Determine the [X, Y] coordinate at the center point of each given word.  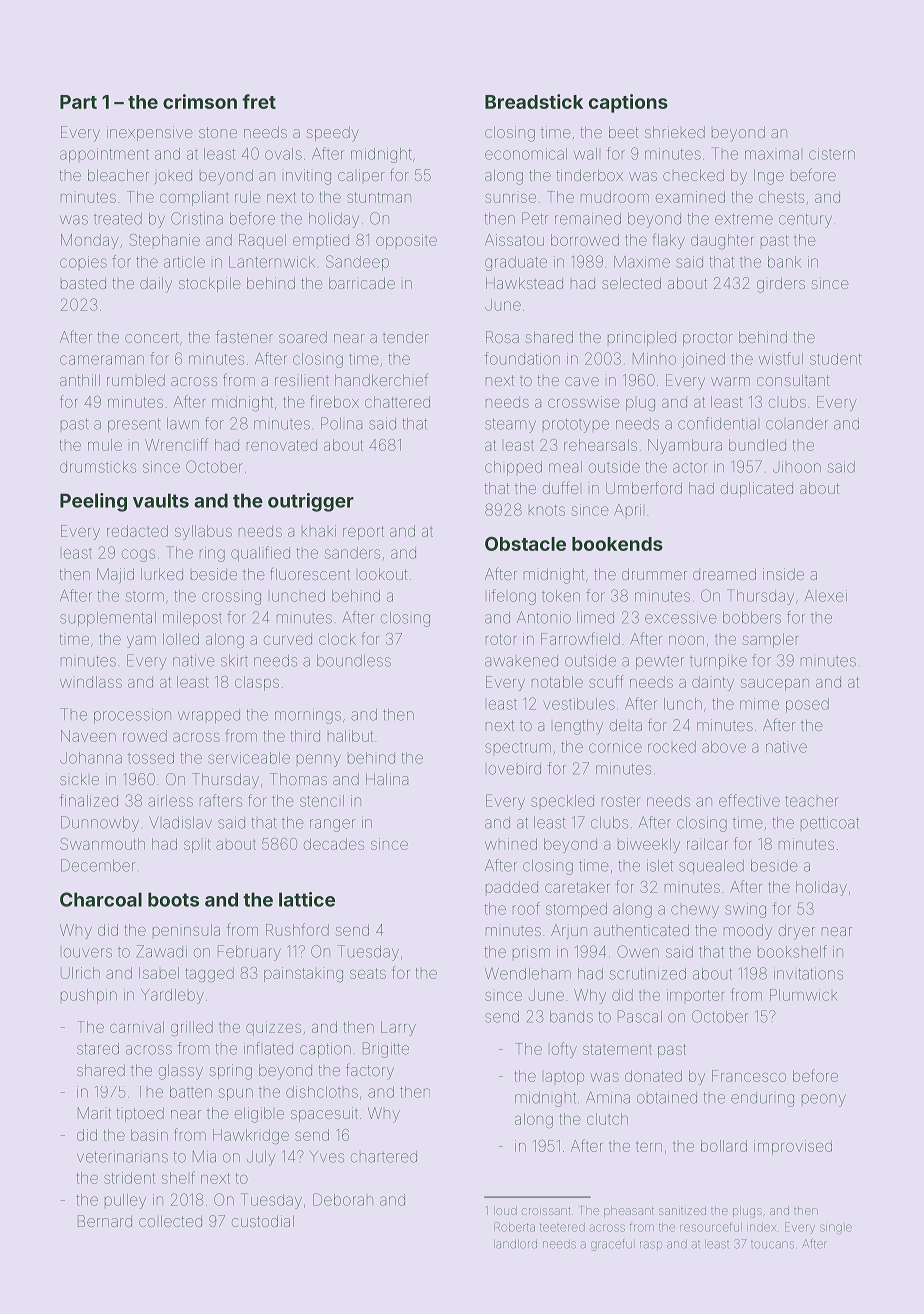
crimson [200, 101]
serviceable [249, 758]
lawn [183, 424]
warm [730, 381]
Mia [204, 1156]
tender [406, 337]
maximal [772, 155]
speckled [562, 801]
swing [745, 910]
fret [259, 101]
